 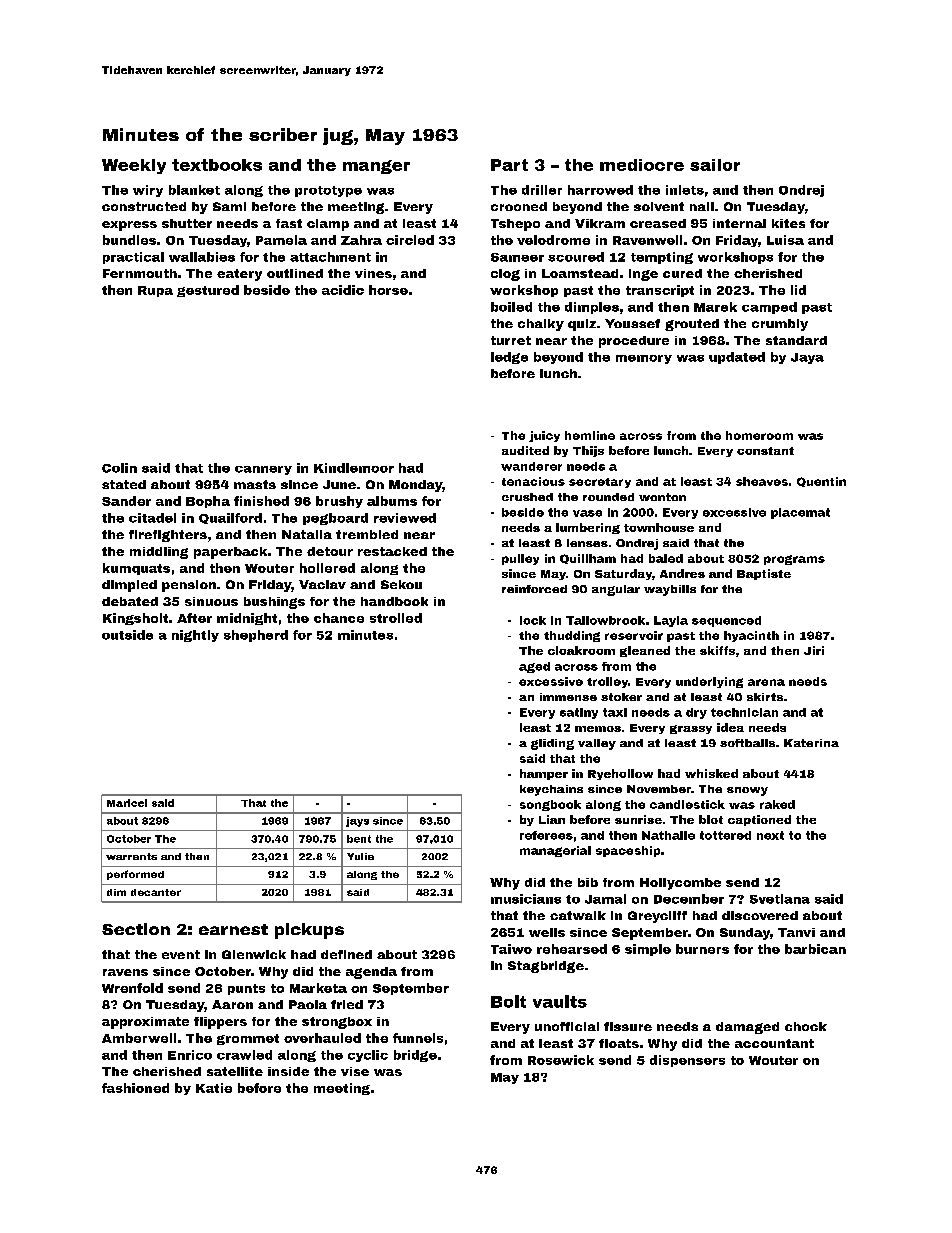 I want to click on Maricel, so click(x=127, y=803).
